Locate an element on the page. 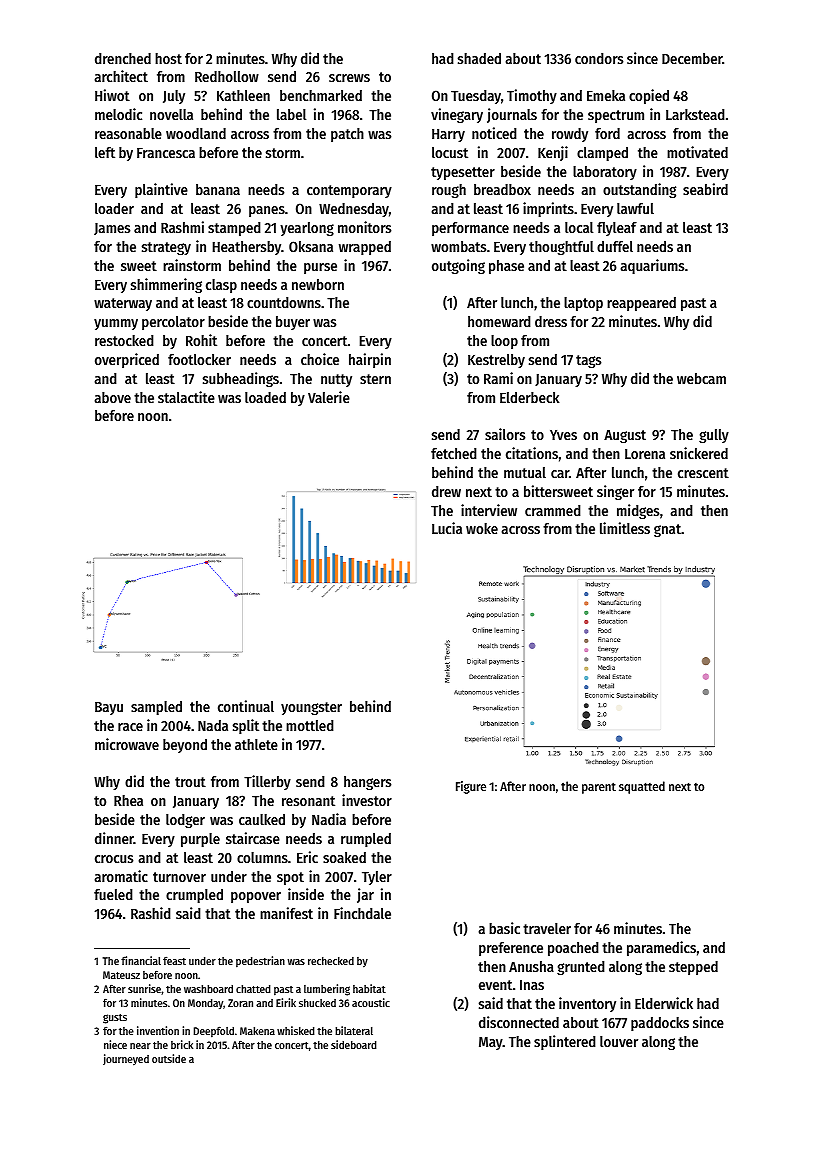 This document has height=1168, width=823. wombats is located at coordinates (458, 246).
